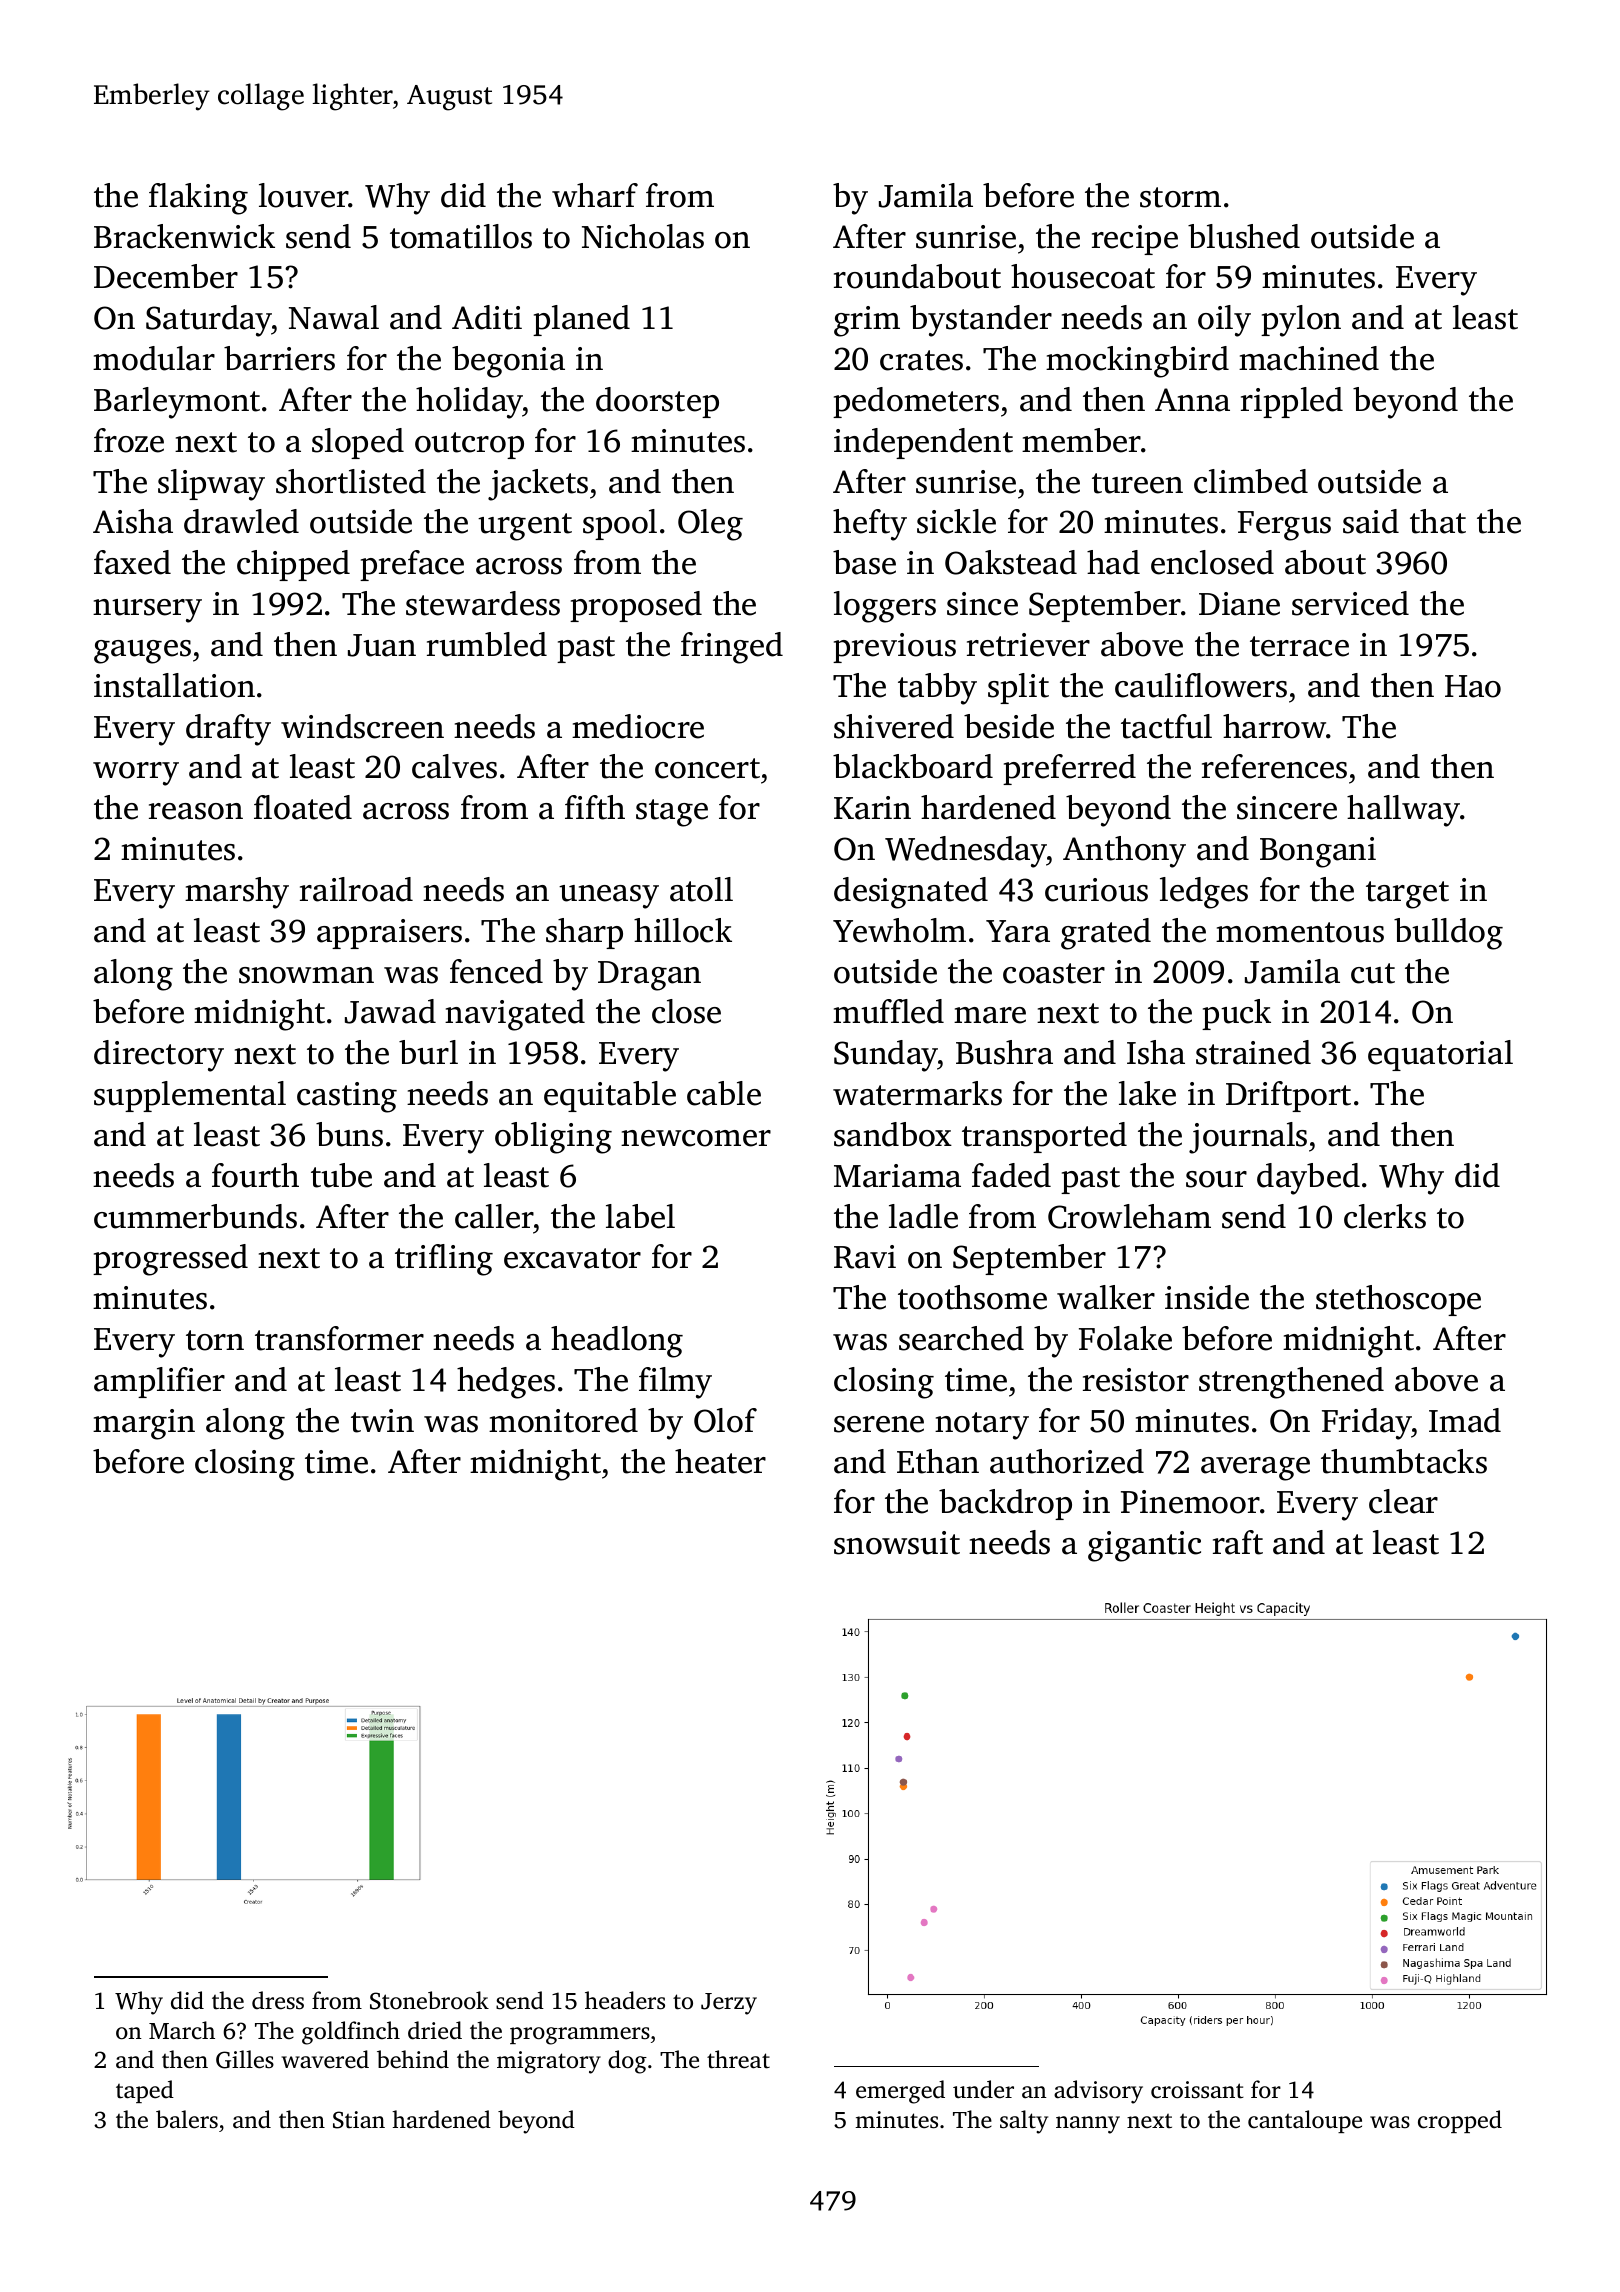 The height and width of the screenshot is (2292, 1620). I want to click on taped, so click(145, 2091).
